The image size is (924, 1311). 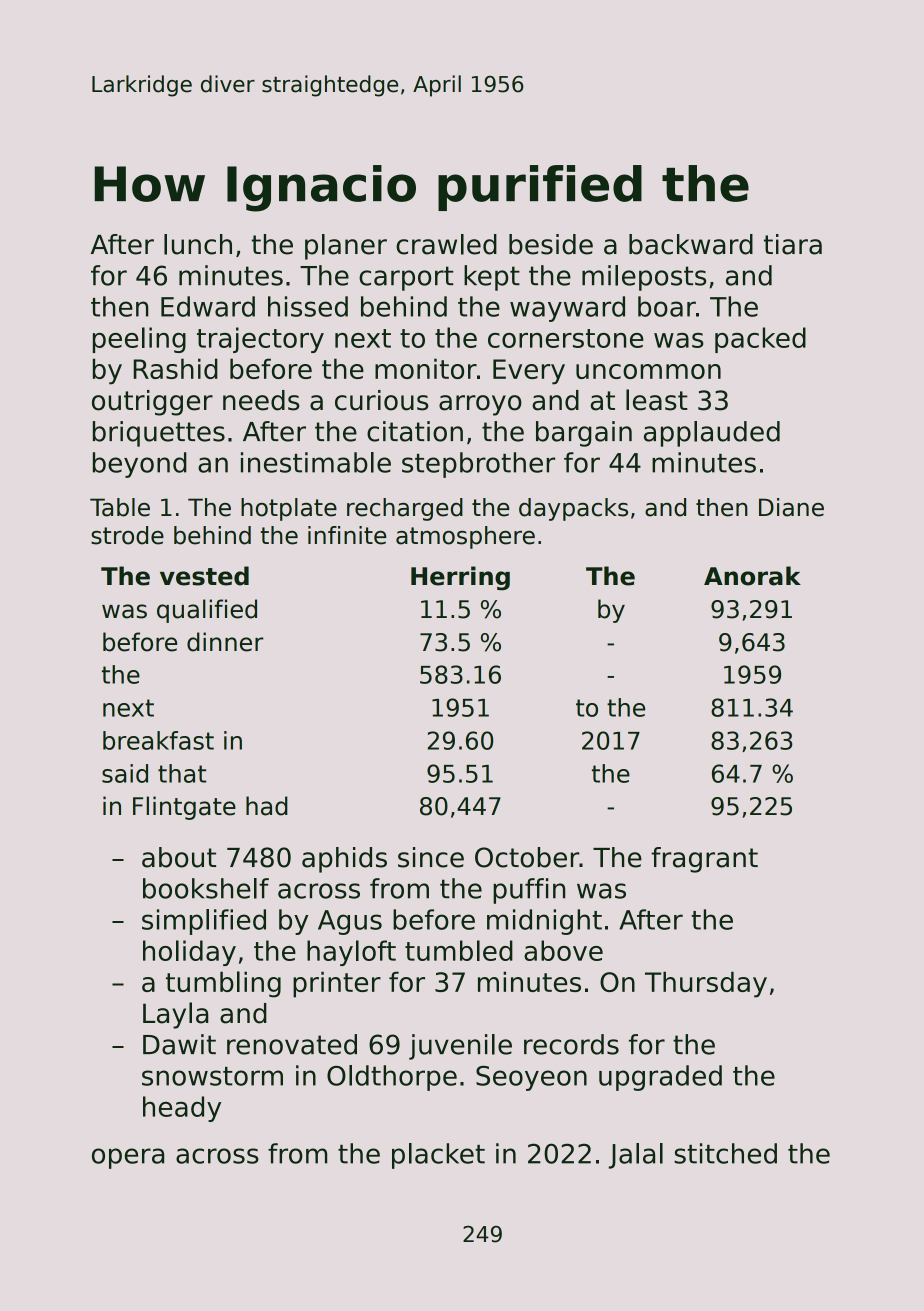 What do you see at coordinates (704, 860) in the screenshot?
I see `fragrant` at bounding box center [704, 860].
